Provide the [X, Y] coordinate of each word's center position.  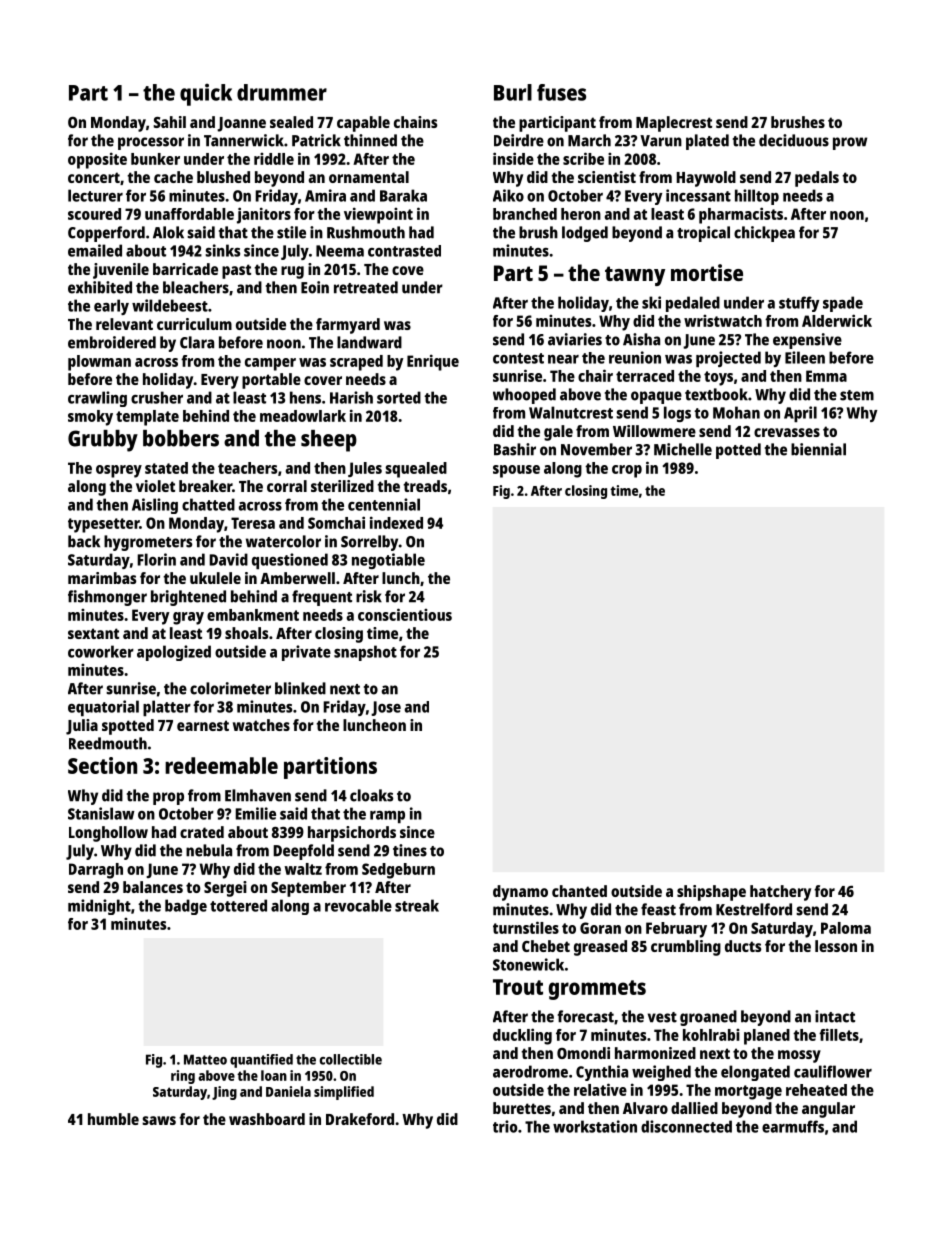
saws [159, 1120]
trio [505, 1126]
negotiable [388, 561]
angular [828, 1110]
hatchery [780, 893]
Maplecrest [674, 124]
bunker [155, 159]
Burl [513, 92]
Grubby [103, 441]
